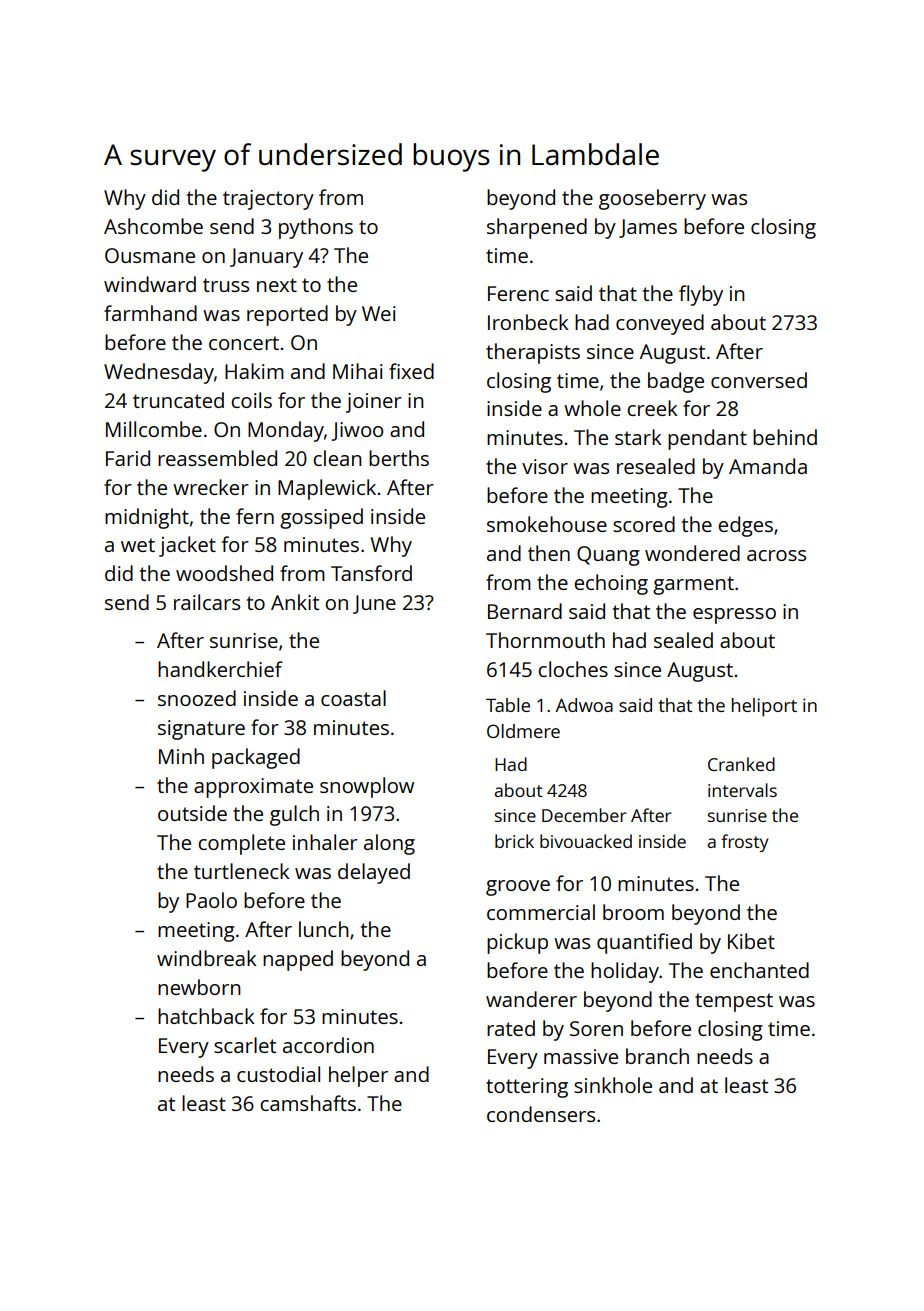  I want to click on across, so click(776, 555).
